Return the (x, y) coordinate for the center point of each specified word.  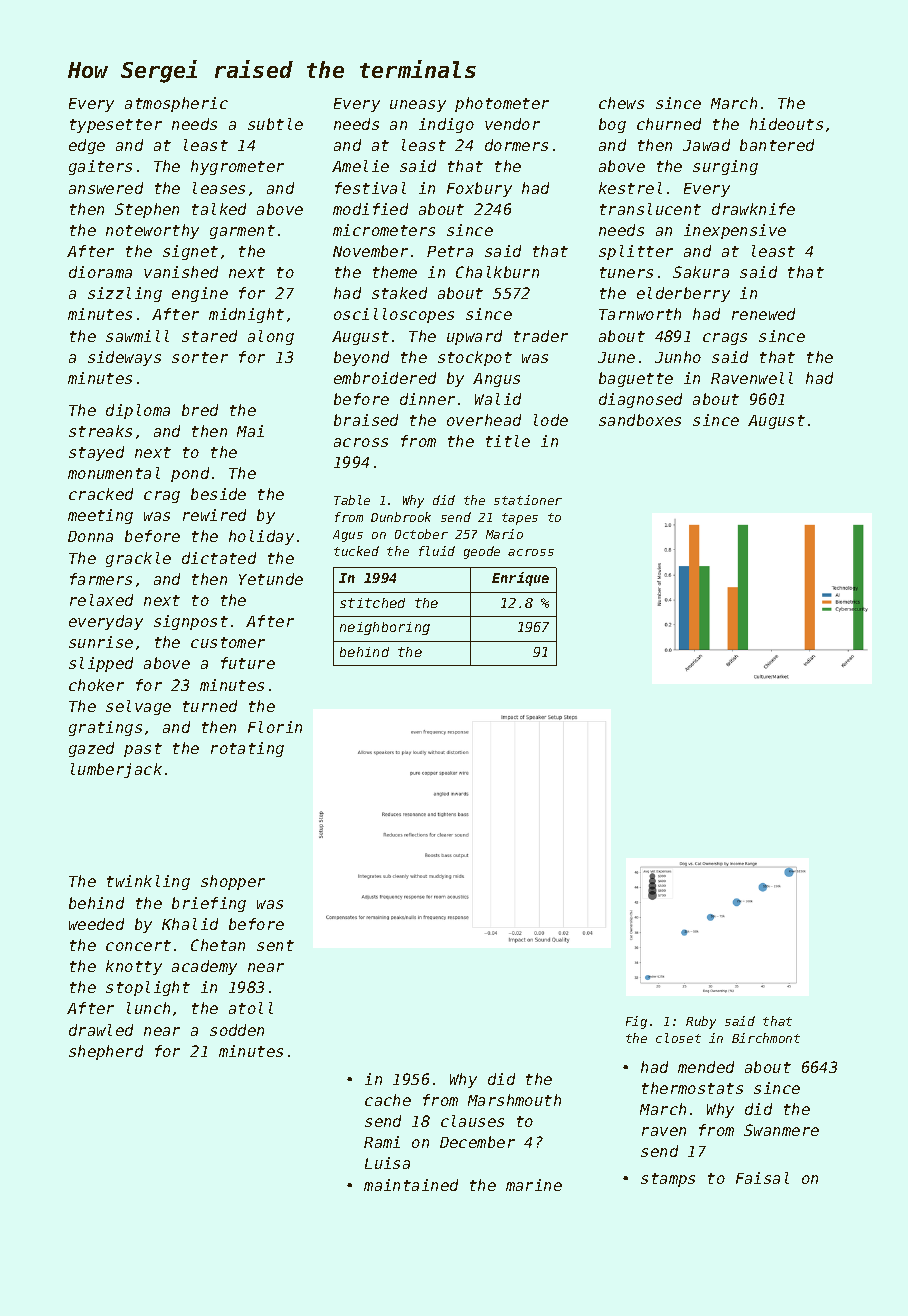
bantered (777, 145)
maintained (411, 1185)
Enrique (520, 579)
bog (612, 125)
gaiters (100, 167)
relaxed (101, 600)
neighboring (385, 628)
